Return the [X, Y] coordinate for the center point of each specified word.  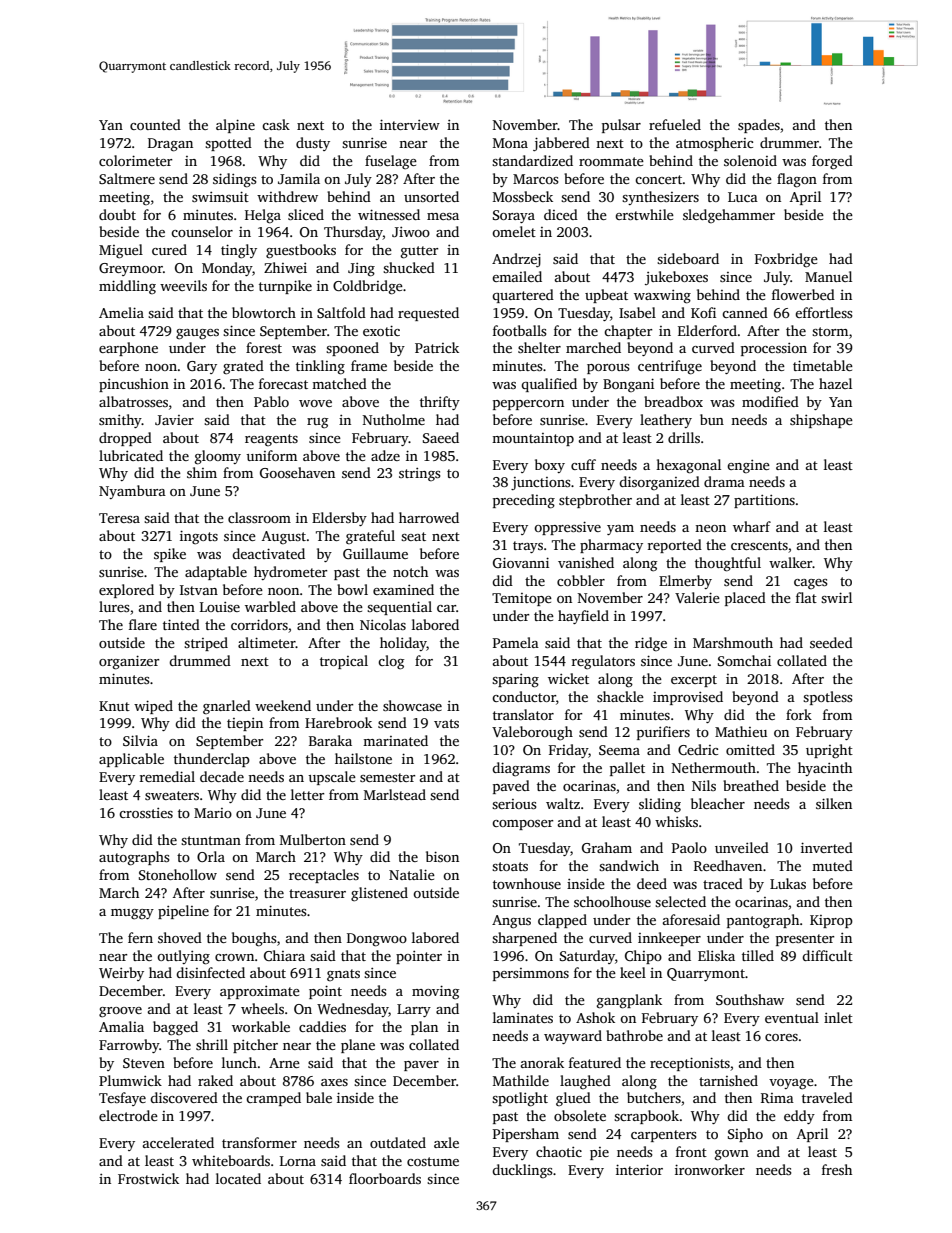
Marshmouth [733, 642]
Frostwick [148, 1178]
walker [790, 562]
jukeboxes [676, 278]
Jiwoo [411, 232]
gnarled [227, 707]
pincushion [134, 385]
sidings [235, 180]
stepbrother [595, 501]
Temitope [522, 599]
